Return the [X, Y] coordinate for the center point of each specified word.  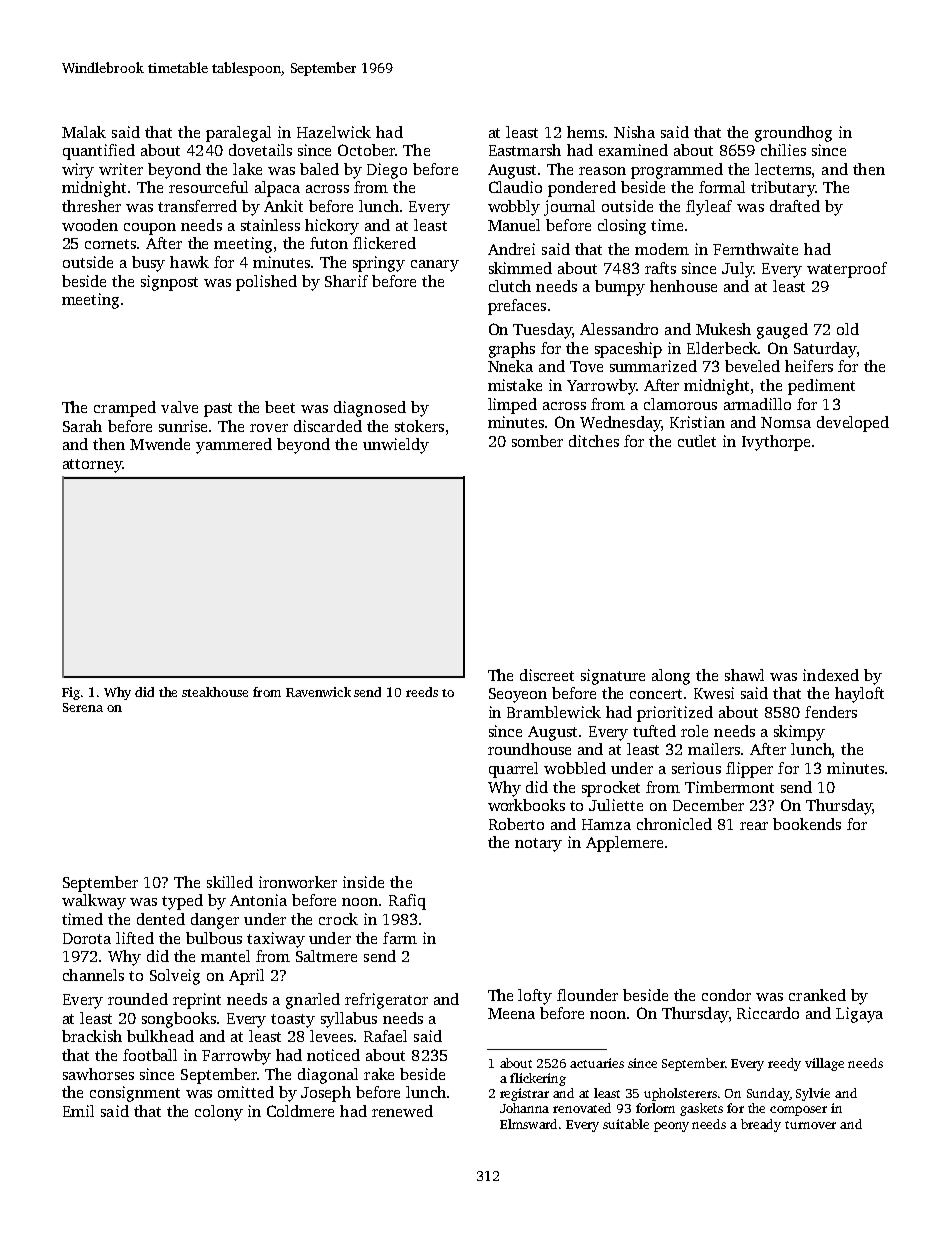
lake [247, 169]
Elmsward [528, 1124]
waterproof [847, 270]
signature [613, 677]
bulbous [214, 938]
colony [219, 1113]
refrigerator [386, 1001]
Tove [586, 366]
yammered [234, 446]
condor [726, 995]
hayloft [859, 695]
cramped [125, 409]
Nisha [634, 132]
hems [585, 132]
